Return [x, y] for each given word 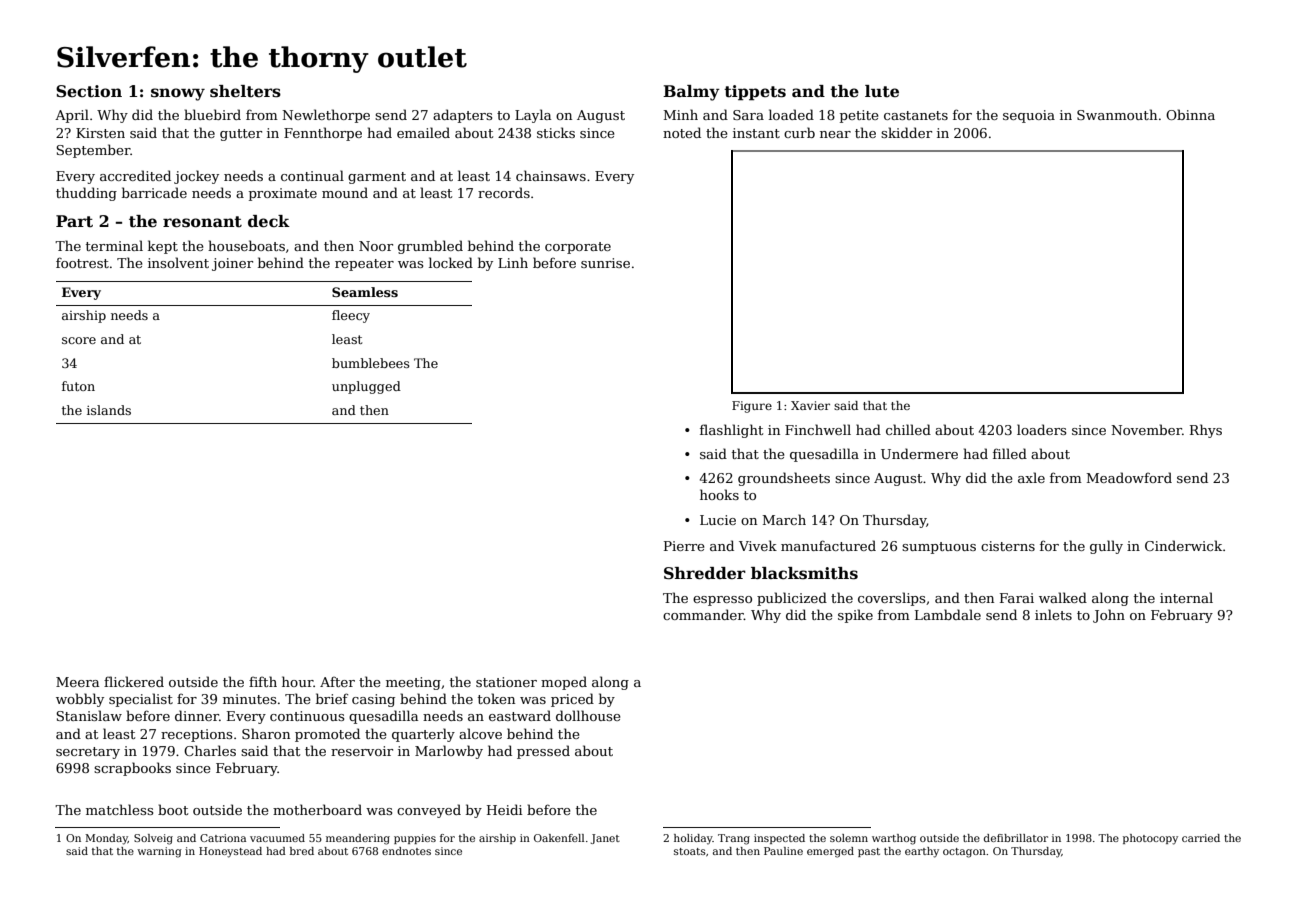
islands [109, 410]
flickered [134, 681]
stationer [506, 682]
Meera [77, 682]
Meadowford [1129, 477]
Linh [513, 262]
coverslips [891, 599]
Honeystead [230, 852]
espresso [722, 601]
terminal [114, 245]
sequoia [1029, 116]
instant [756, 133]
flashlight [731, 431]
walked [1063, 597]
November [1146, 429]
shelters [245, 91]
